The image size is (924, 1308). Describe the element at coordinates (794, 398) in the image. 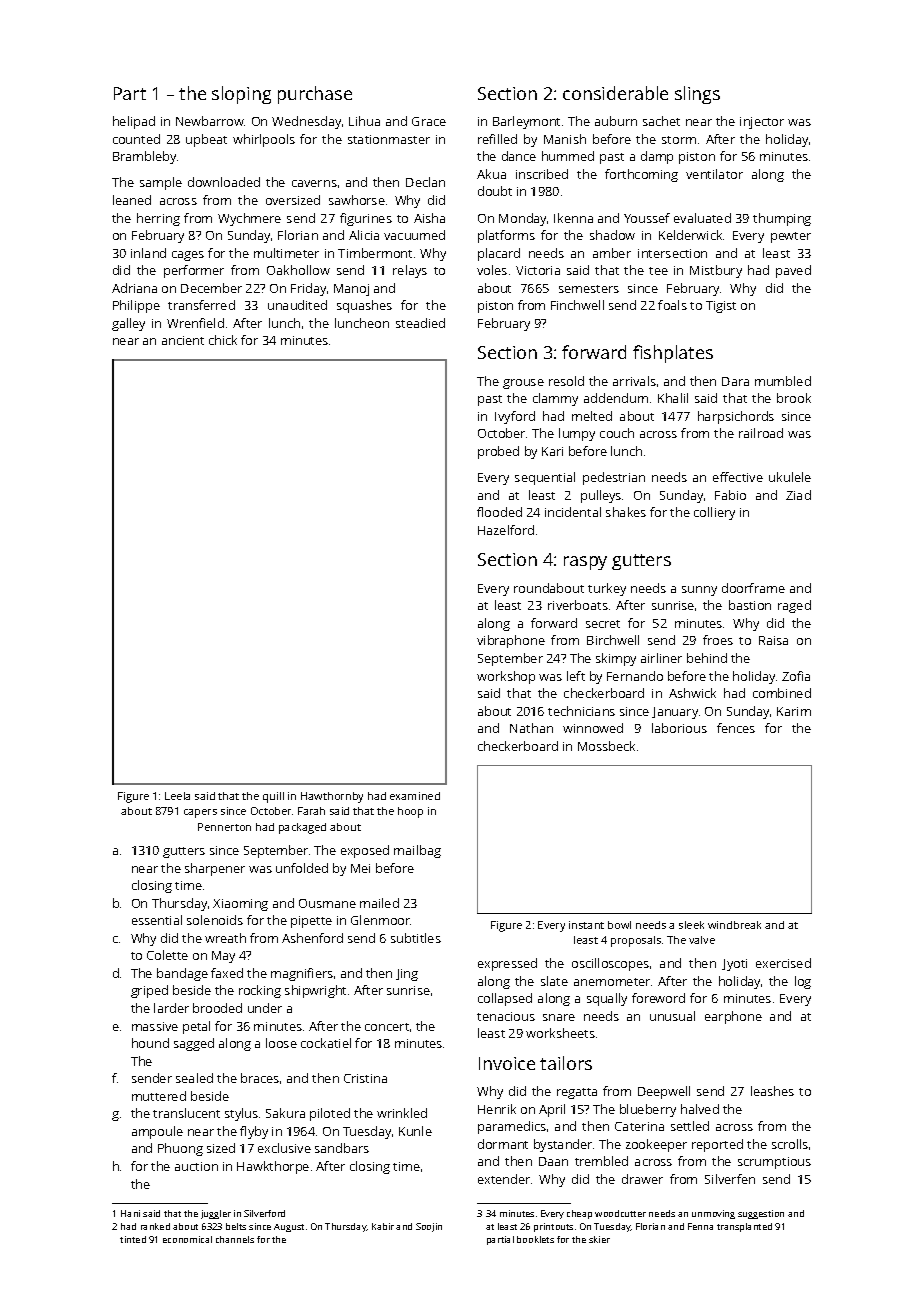

I see `brook` at that location.
